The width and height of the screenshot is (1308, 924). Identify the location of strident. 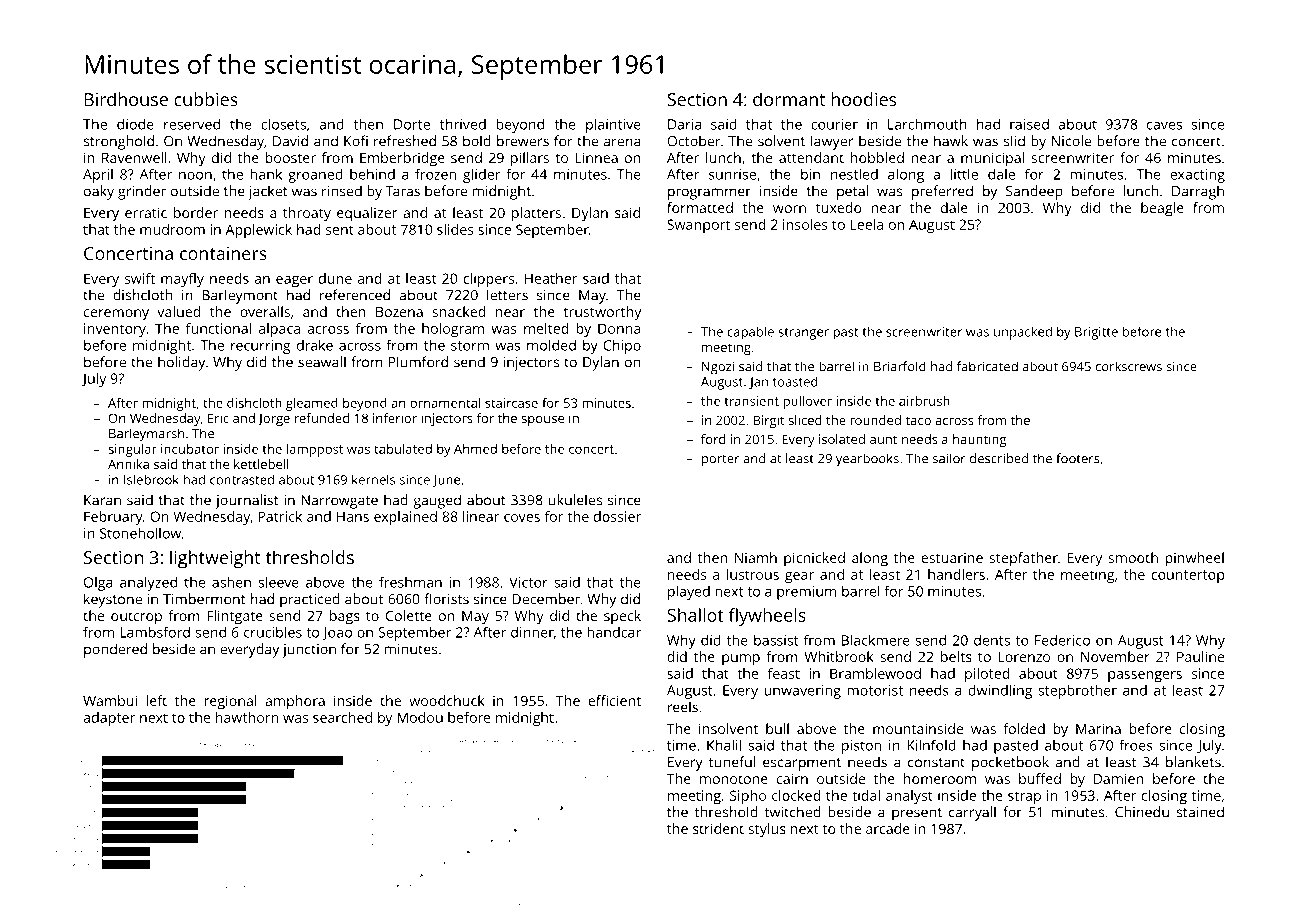
(718, 828).
